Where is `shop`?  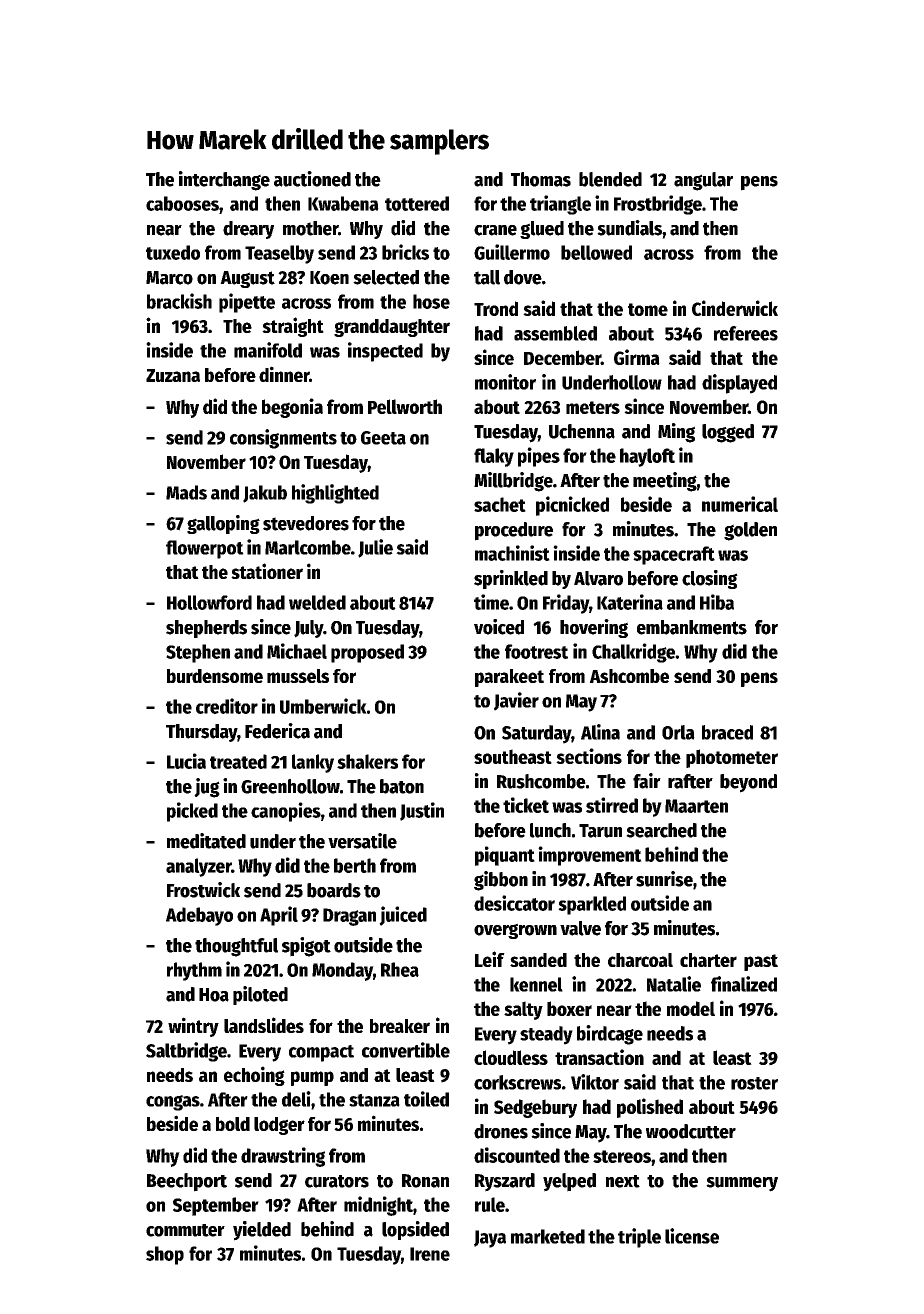
shop is located at coordinates (165, 1255).
